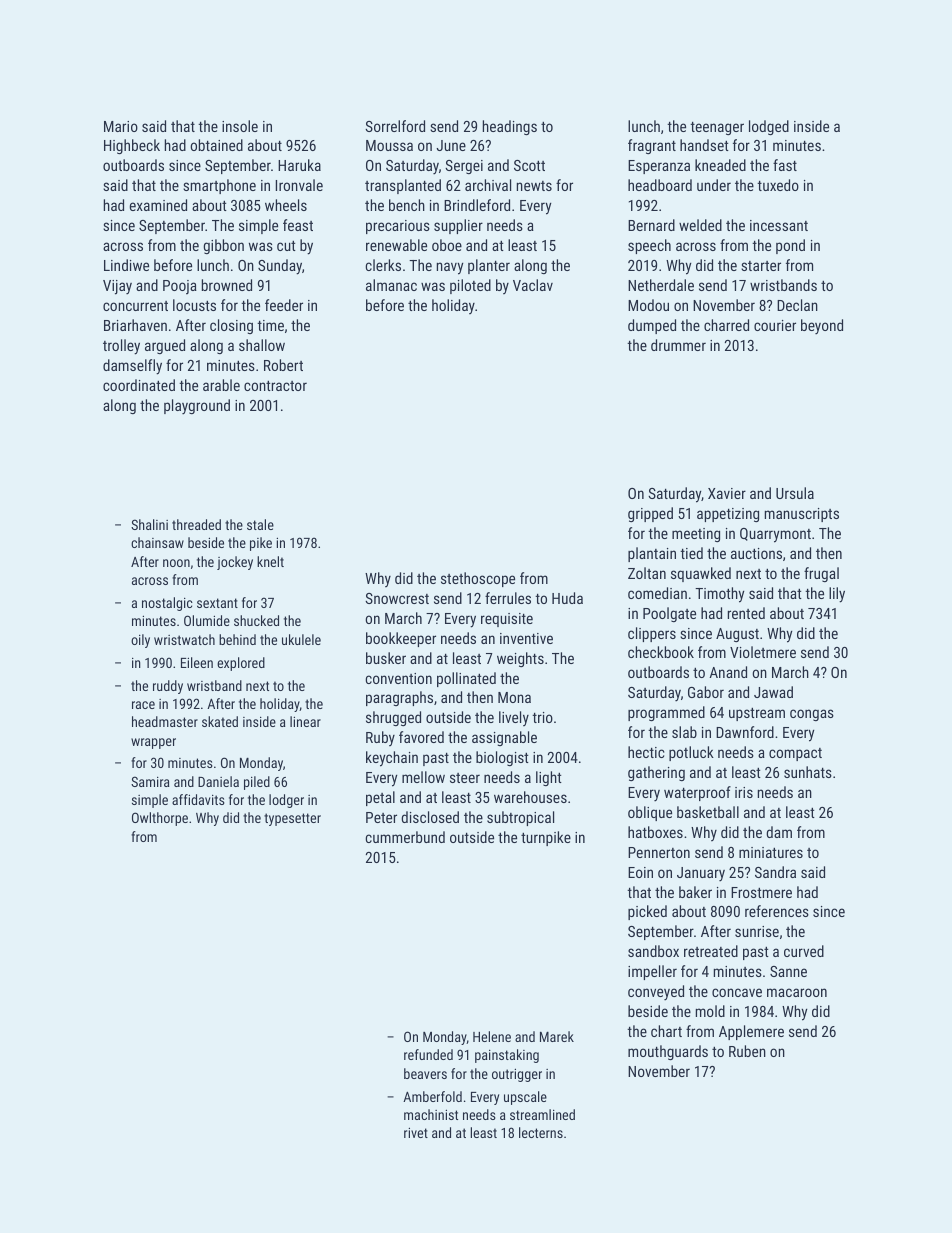  Describe the element at coordinates (727, 493) in the document. I see `Xavier` at that location.
